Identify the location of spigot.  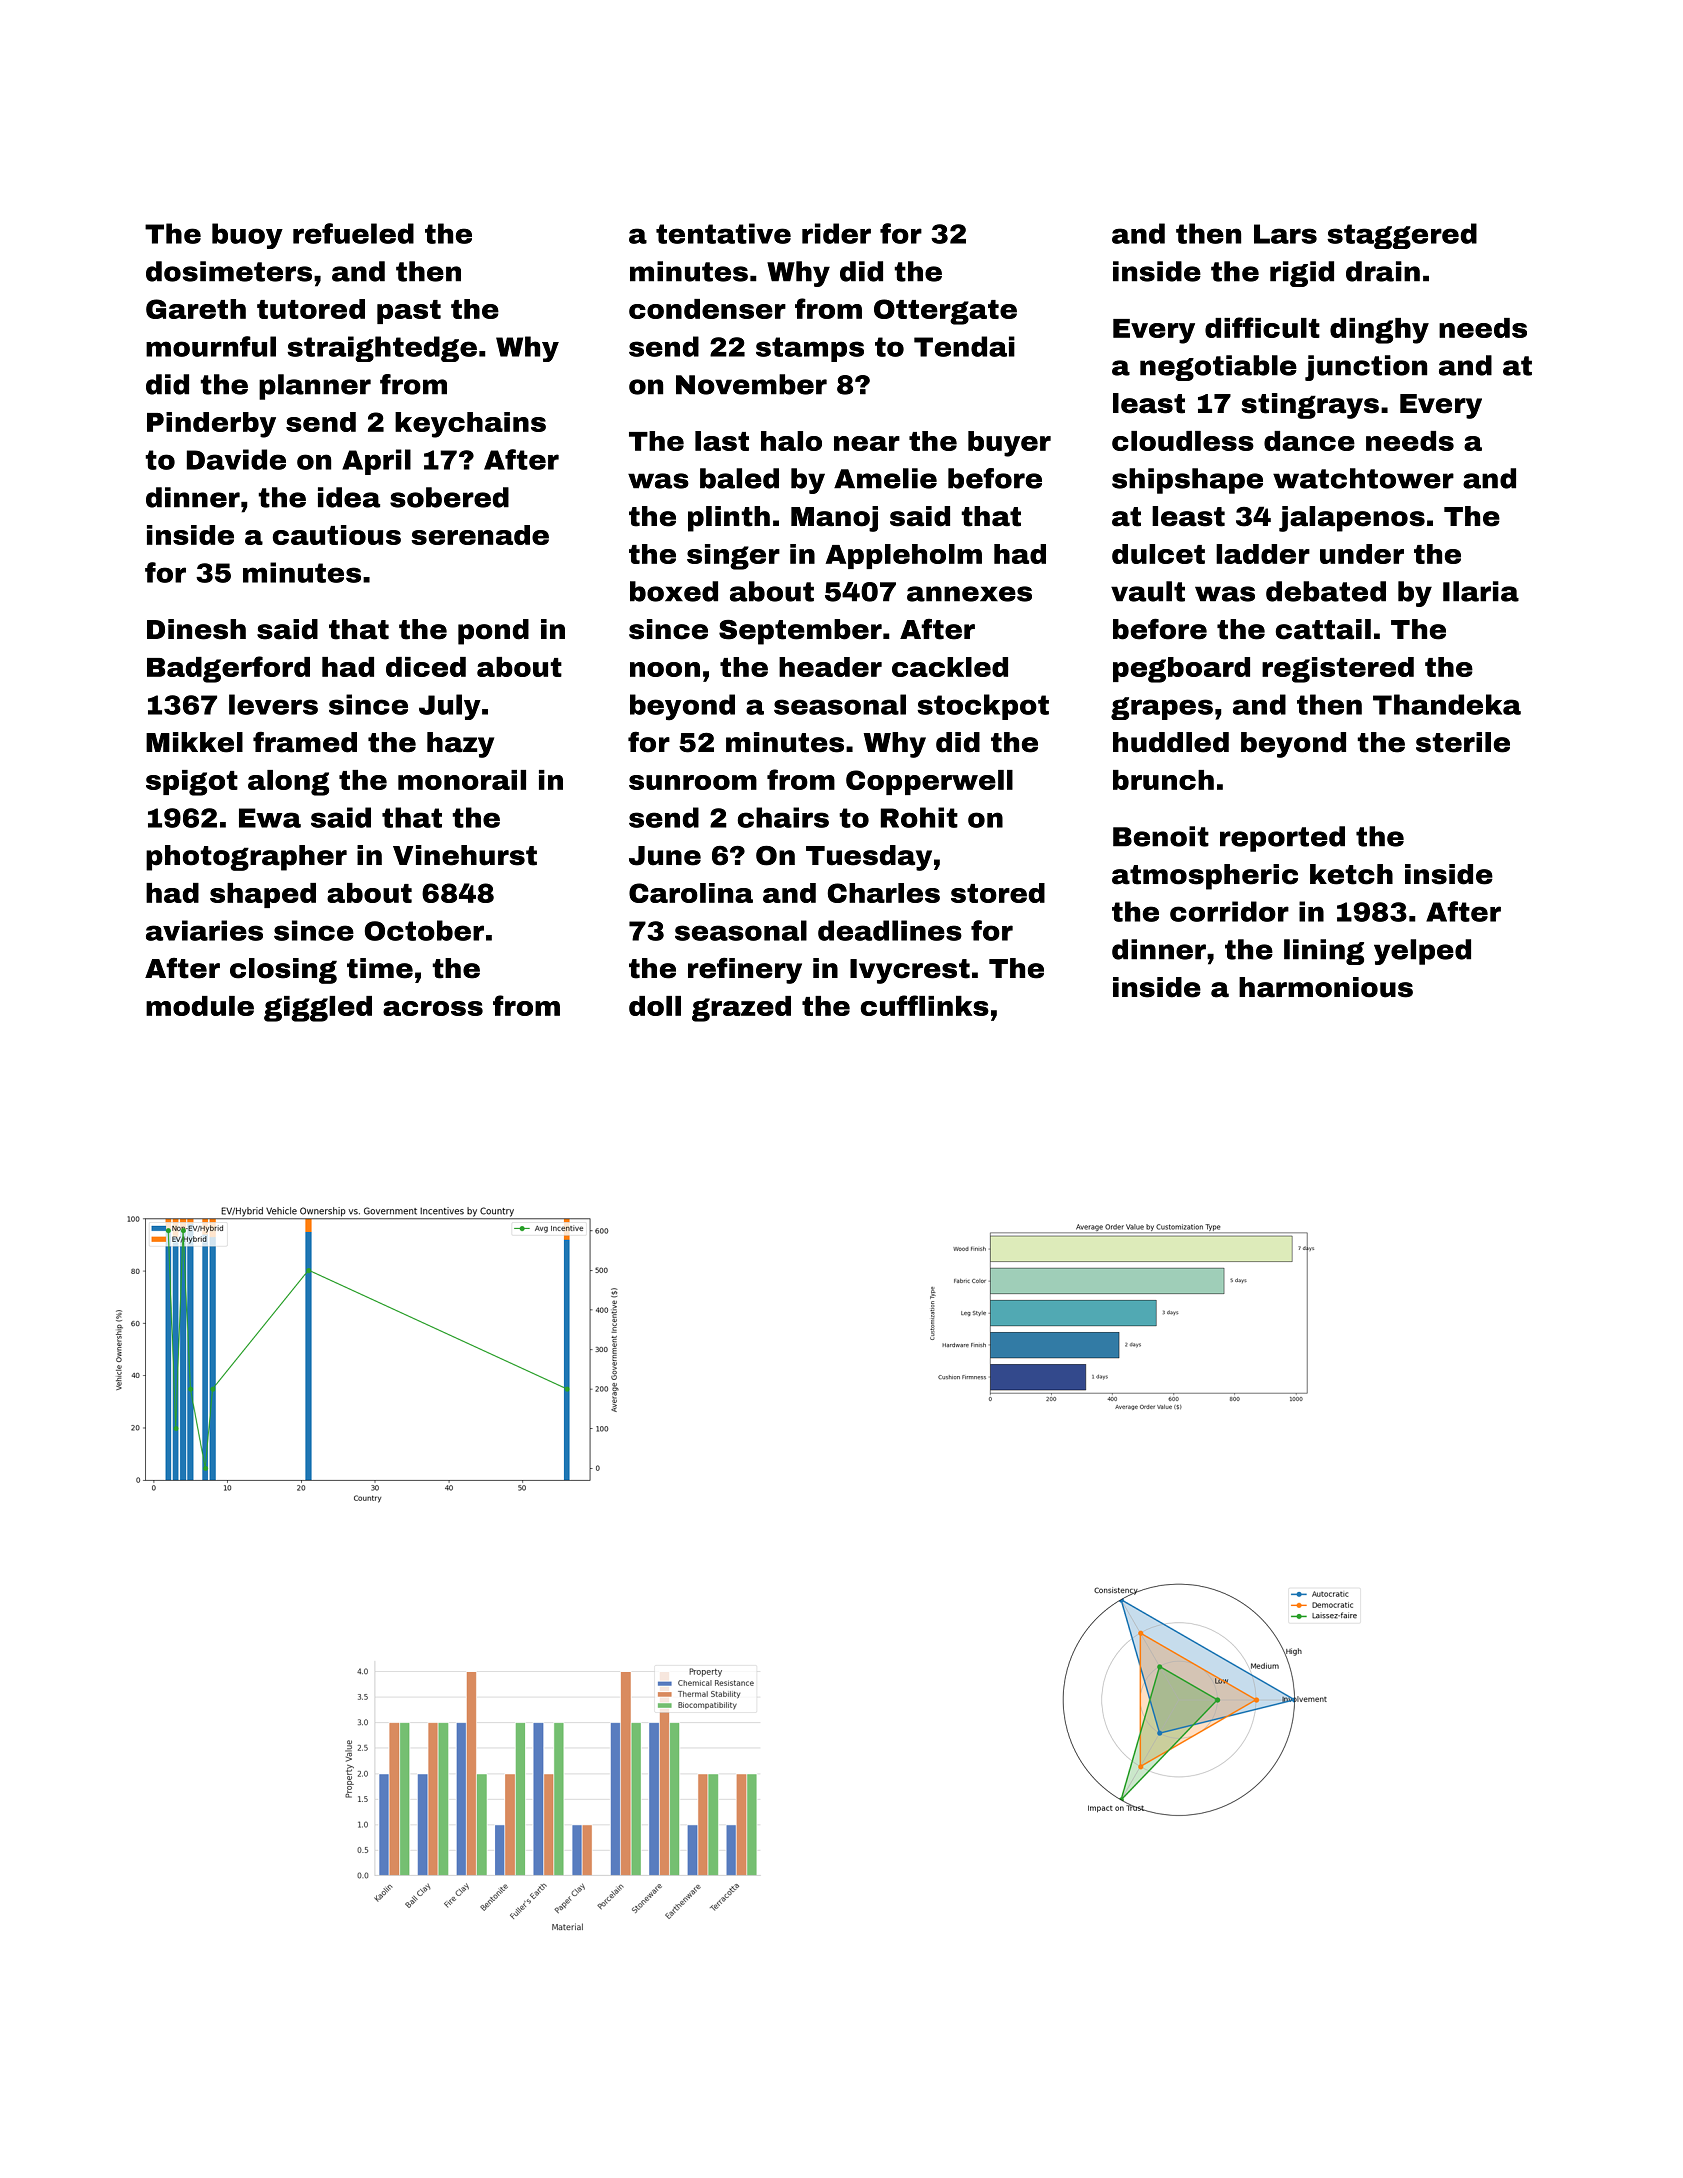
(192, 783).
